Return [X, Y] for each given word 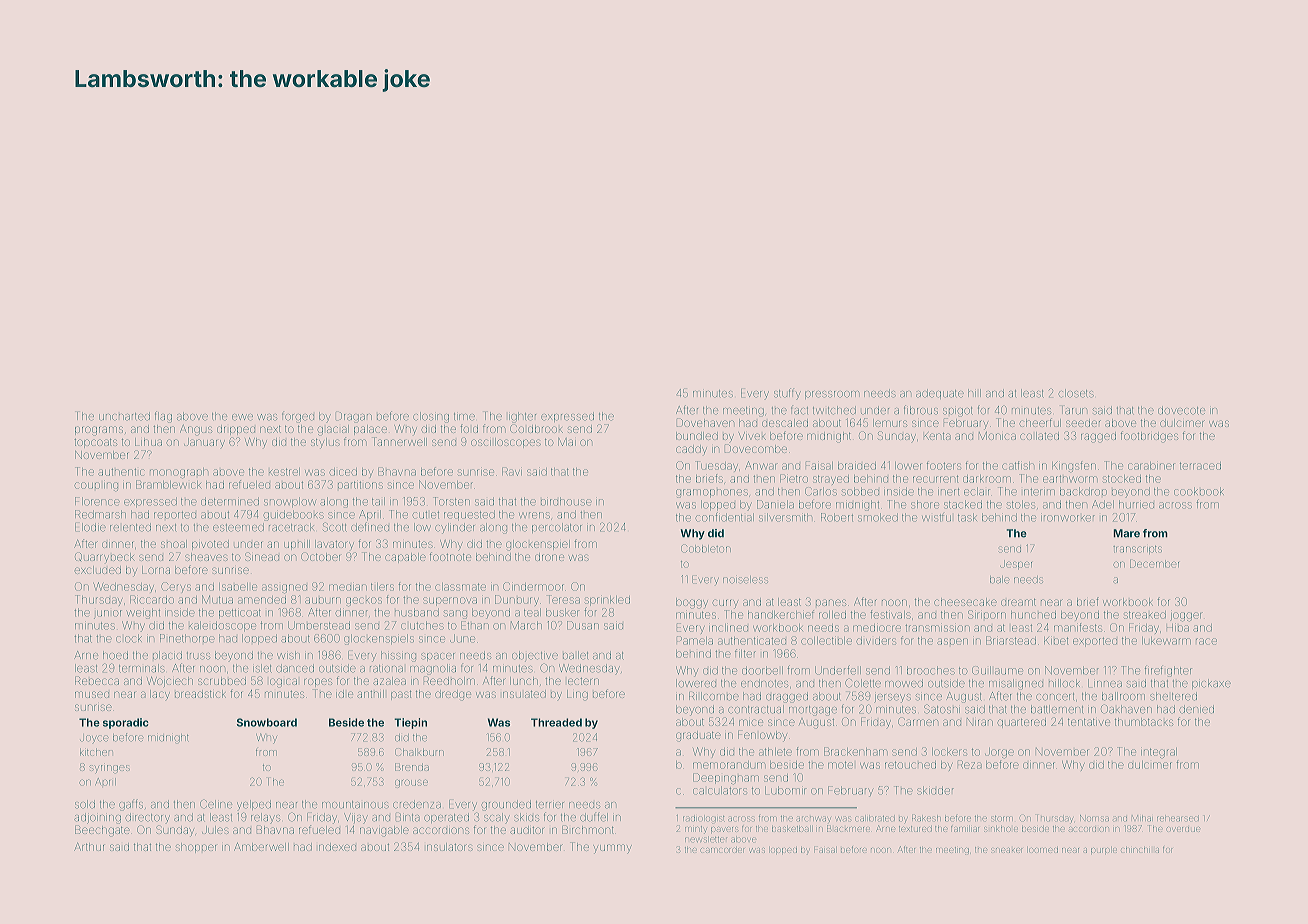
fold [469, 428]
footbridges [1149, 437]
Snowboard [267, 722]
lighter [522, 417]
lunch [524, 681]
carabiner [1151, 466]
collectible [826, 641]
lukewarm [1166, 641]
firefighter [1168, 671]
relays [265, 818]
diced [343, 472]
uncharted [124, 416]
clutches [422, 625]
